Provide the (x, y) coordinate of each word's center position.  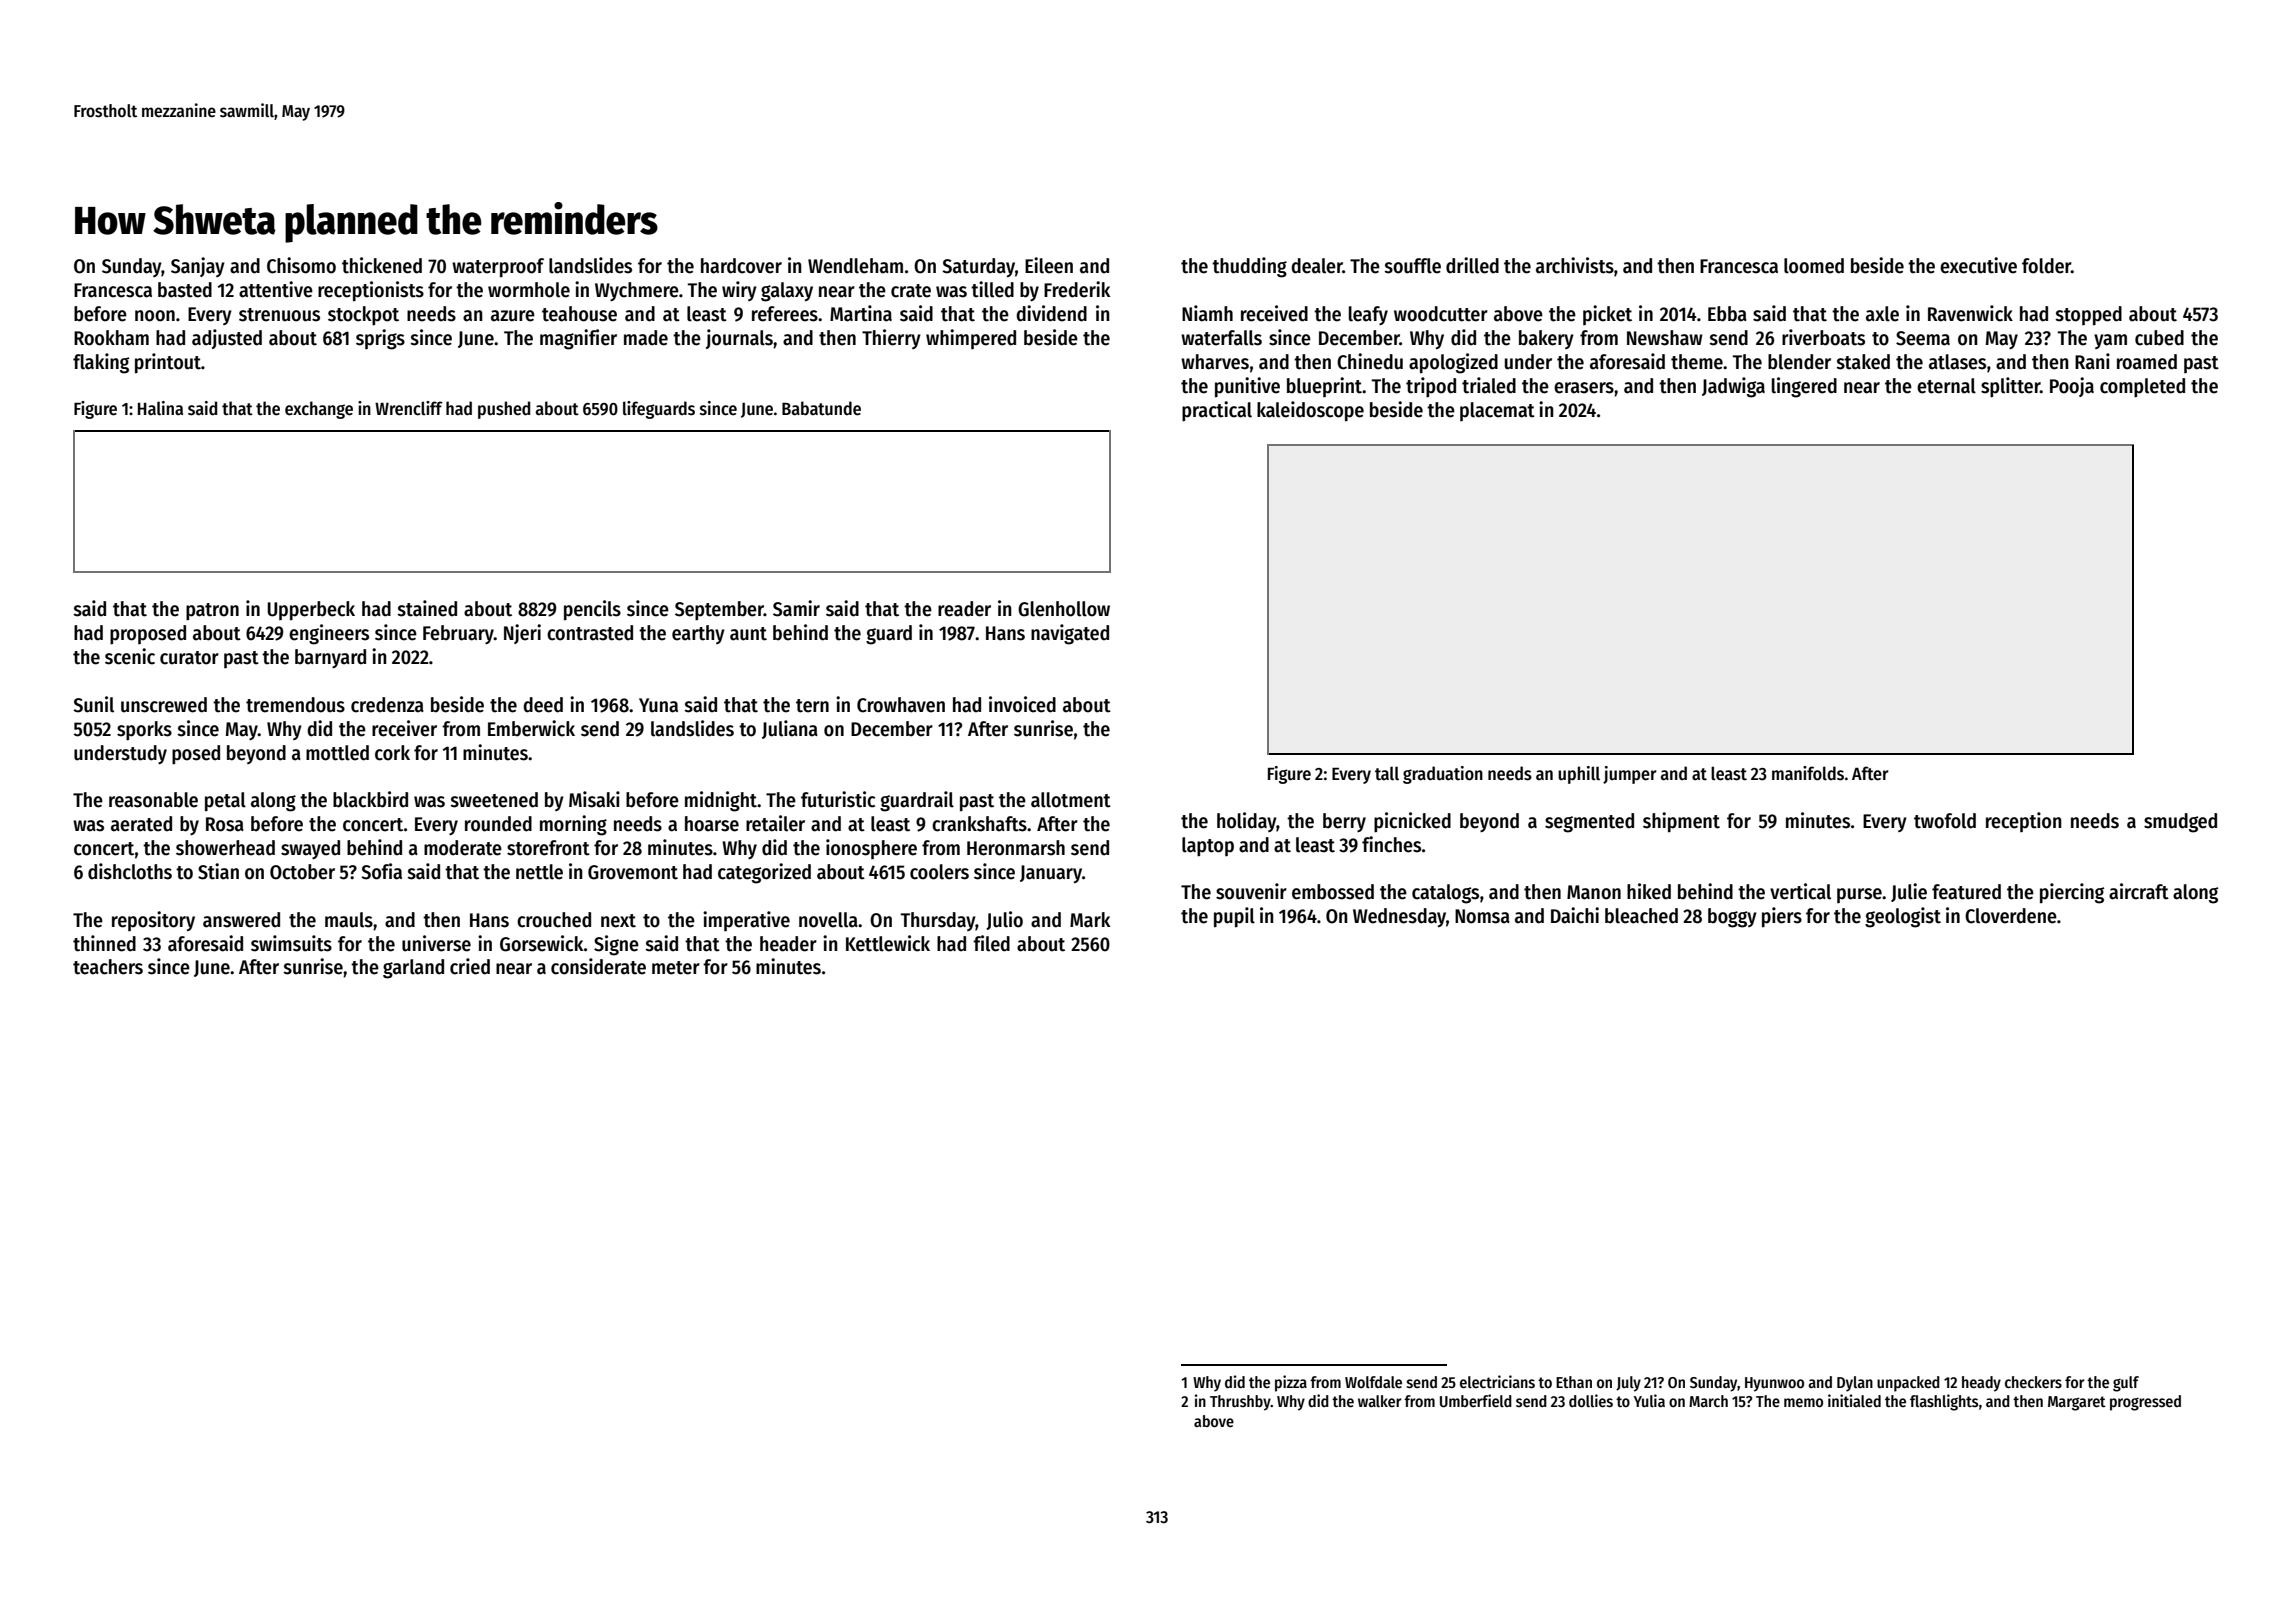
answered (241, 920)
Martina (861, 313)
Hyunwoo (1774, 1384)
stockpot (363, 316)
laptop (1208, 847)
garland (413, 969)
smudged (2180, 823)
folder (2046, 266)
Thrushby (1240, 1403)
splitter (2010, 387)
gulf (2126, 1384)
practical (1217, 411)
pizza (1291, 1383)
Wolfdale (1373, 1382)
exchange (319, 410)
